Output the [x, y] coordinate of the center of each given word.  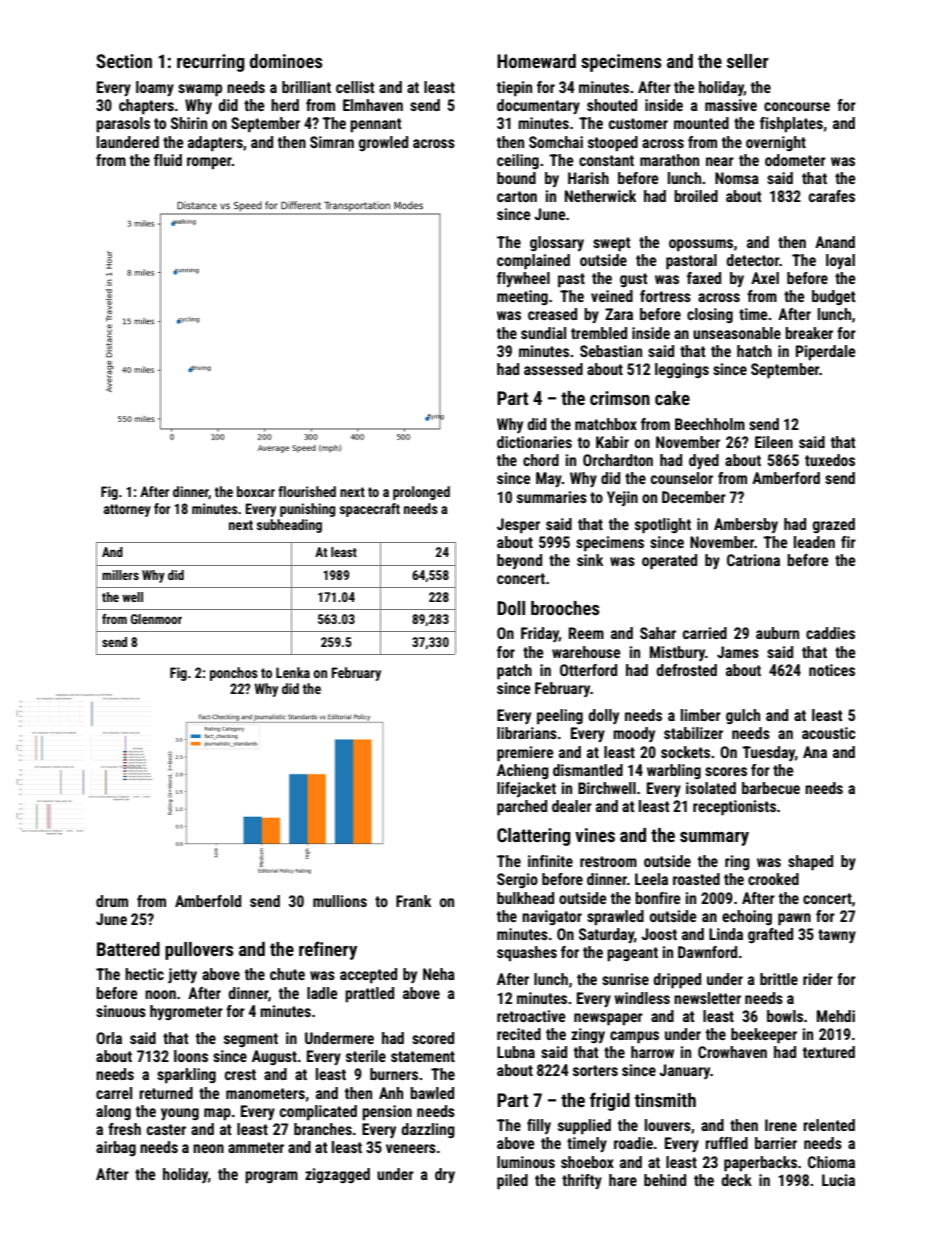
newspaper [608, 1019]
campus [634, 1037]
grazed [834, 525]
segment [251, 1040]
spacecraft [370, 510]
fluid [168, 160]
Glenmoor [156, 619]
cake [672, 398]
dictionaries [534, 442]
